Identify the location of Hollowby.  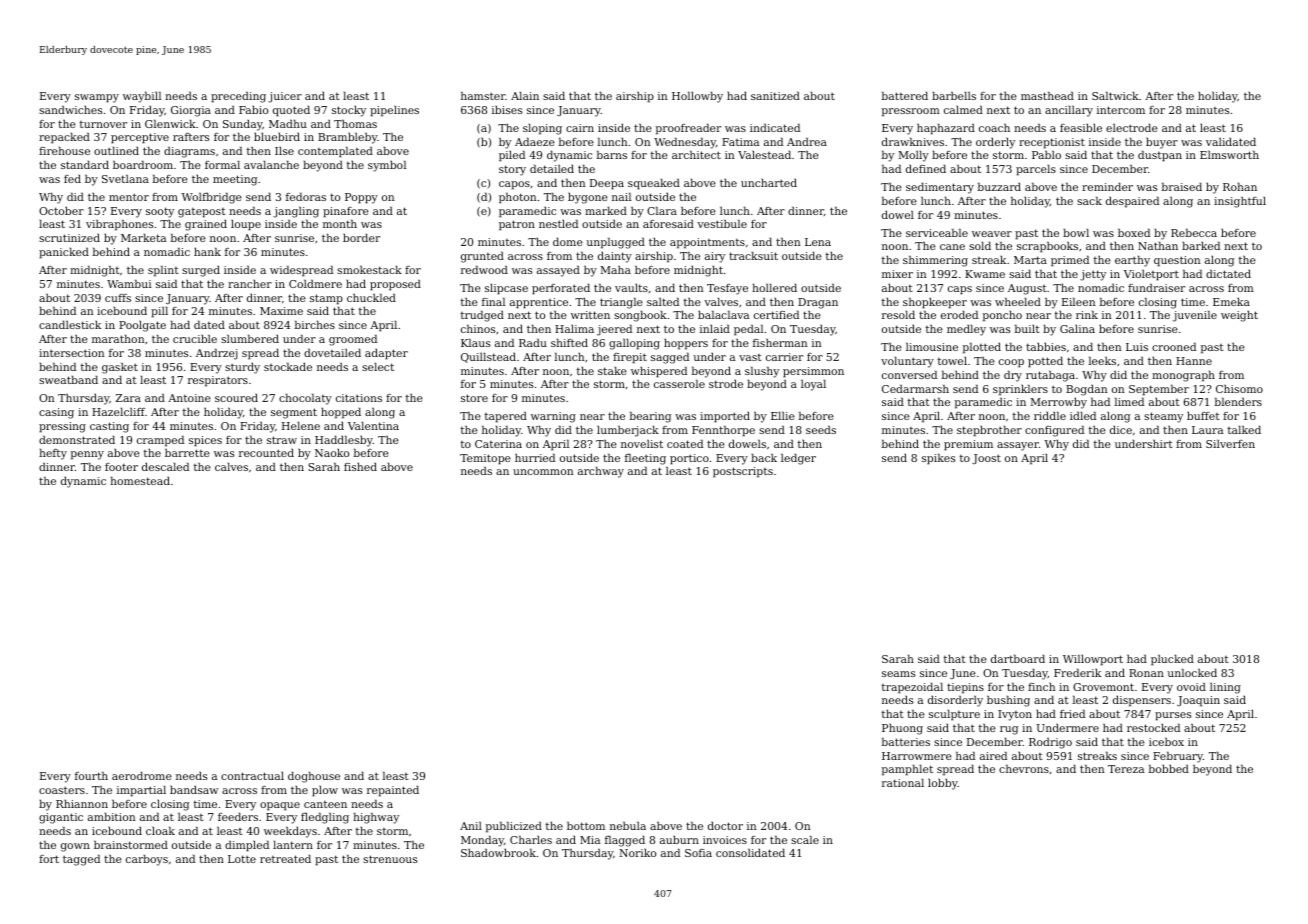
(697, 97).
